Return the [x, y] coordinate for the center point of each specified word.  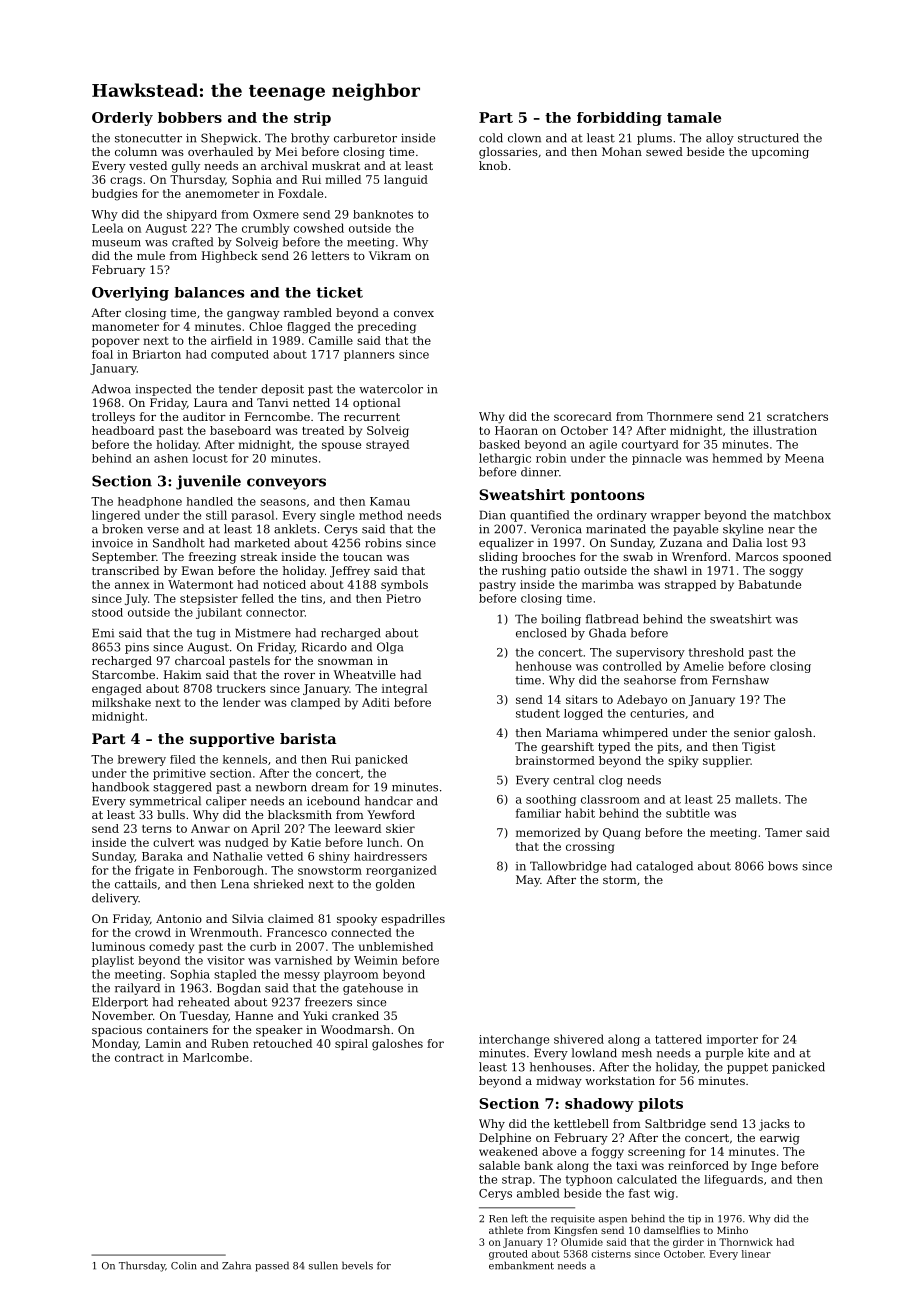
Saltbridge [675, 1125]
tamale [694, 117]
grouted [508, 1255]
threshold [716, 652]
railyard [137, 989]
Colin [184, 1265]
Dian [493, 515]
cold [491, 138]
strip [312, 119]
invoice [112, 543]
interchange [514, 1040]
